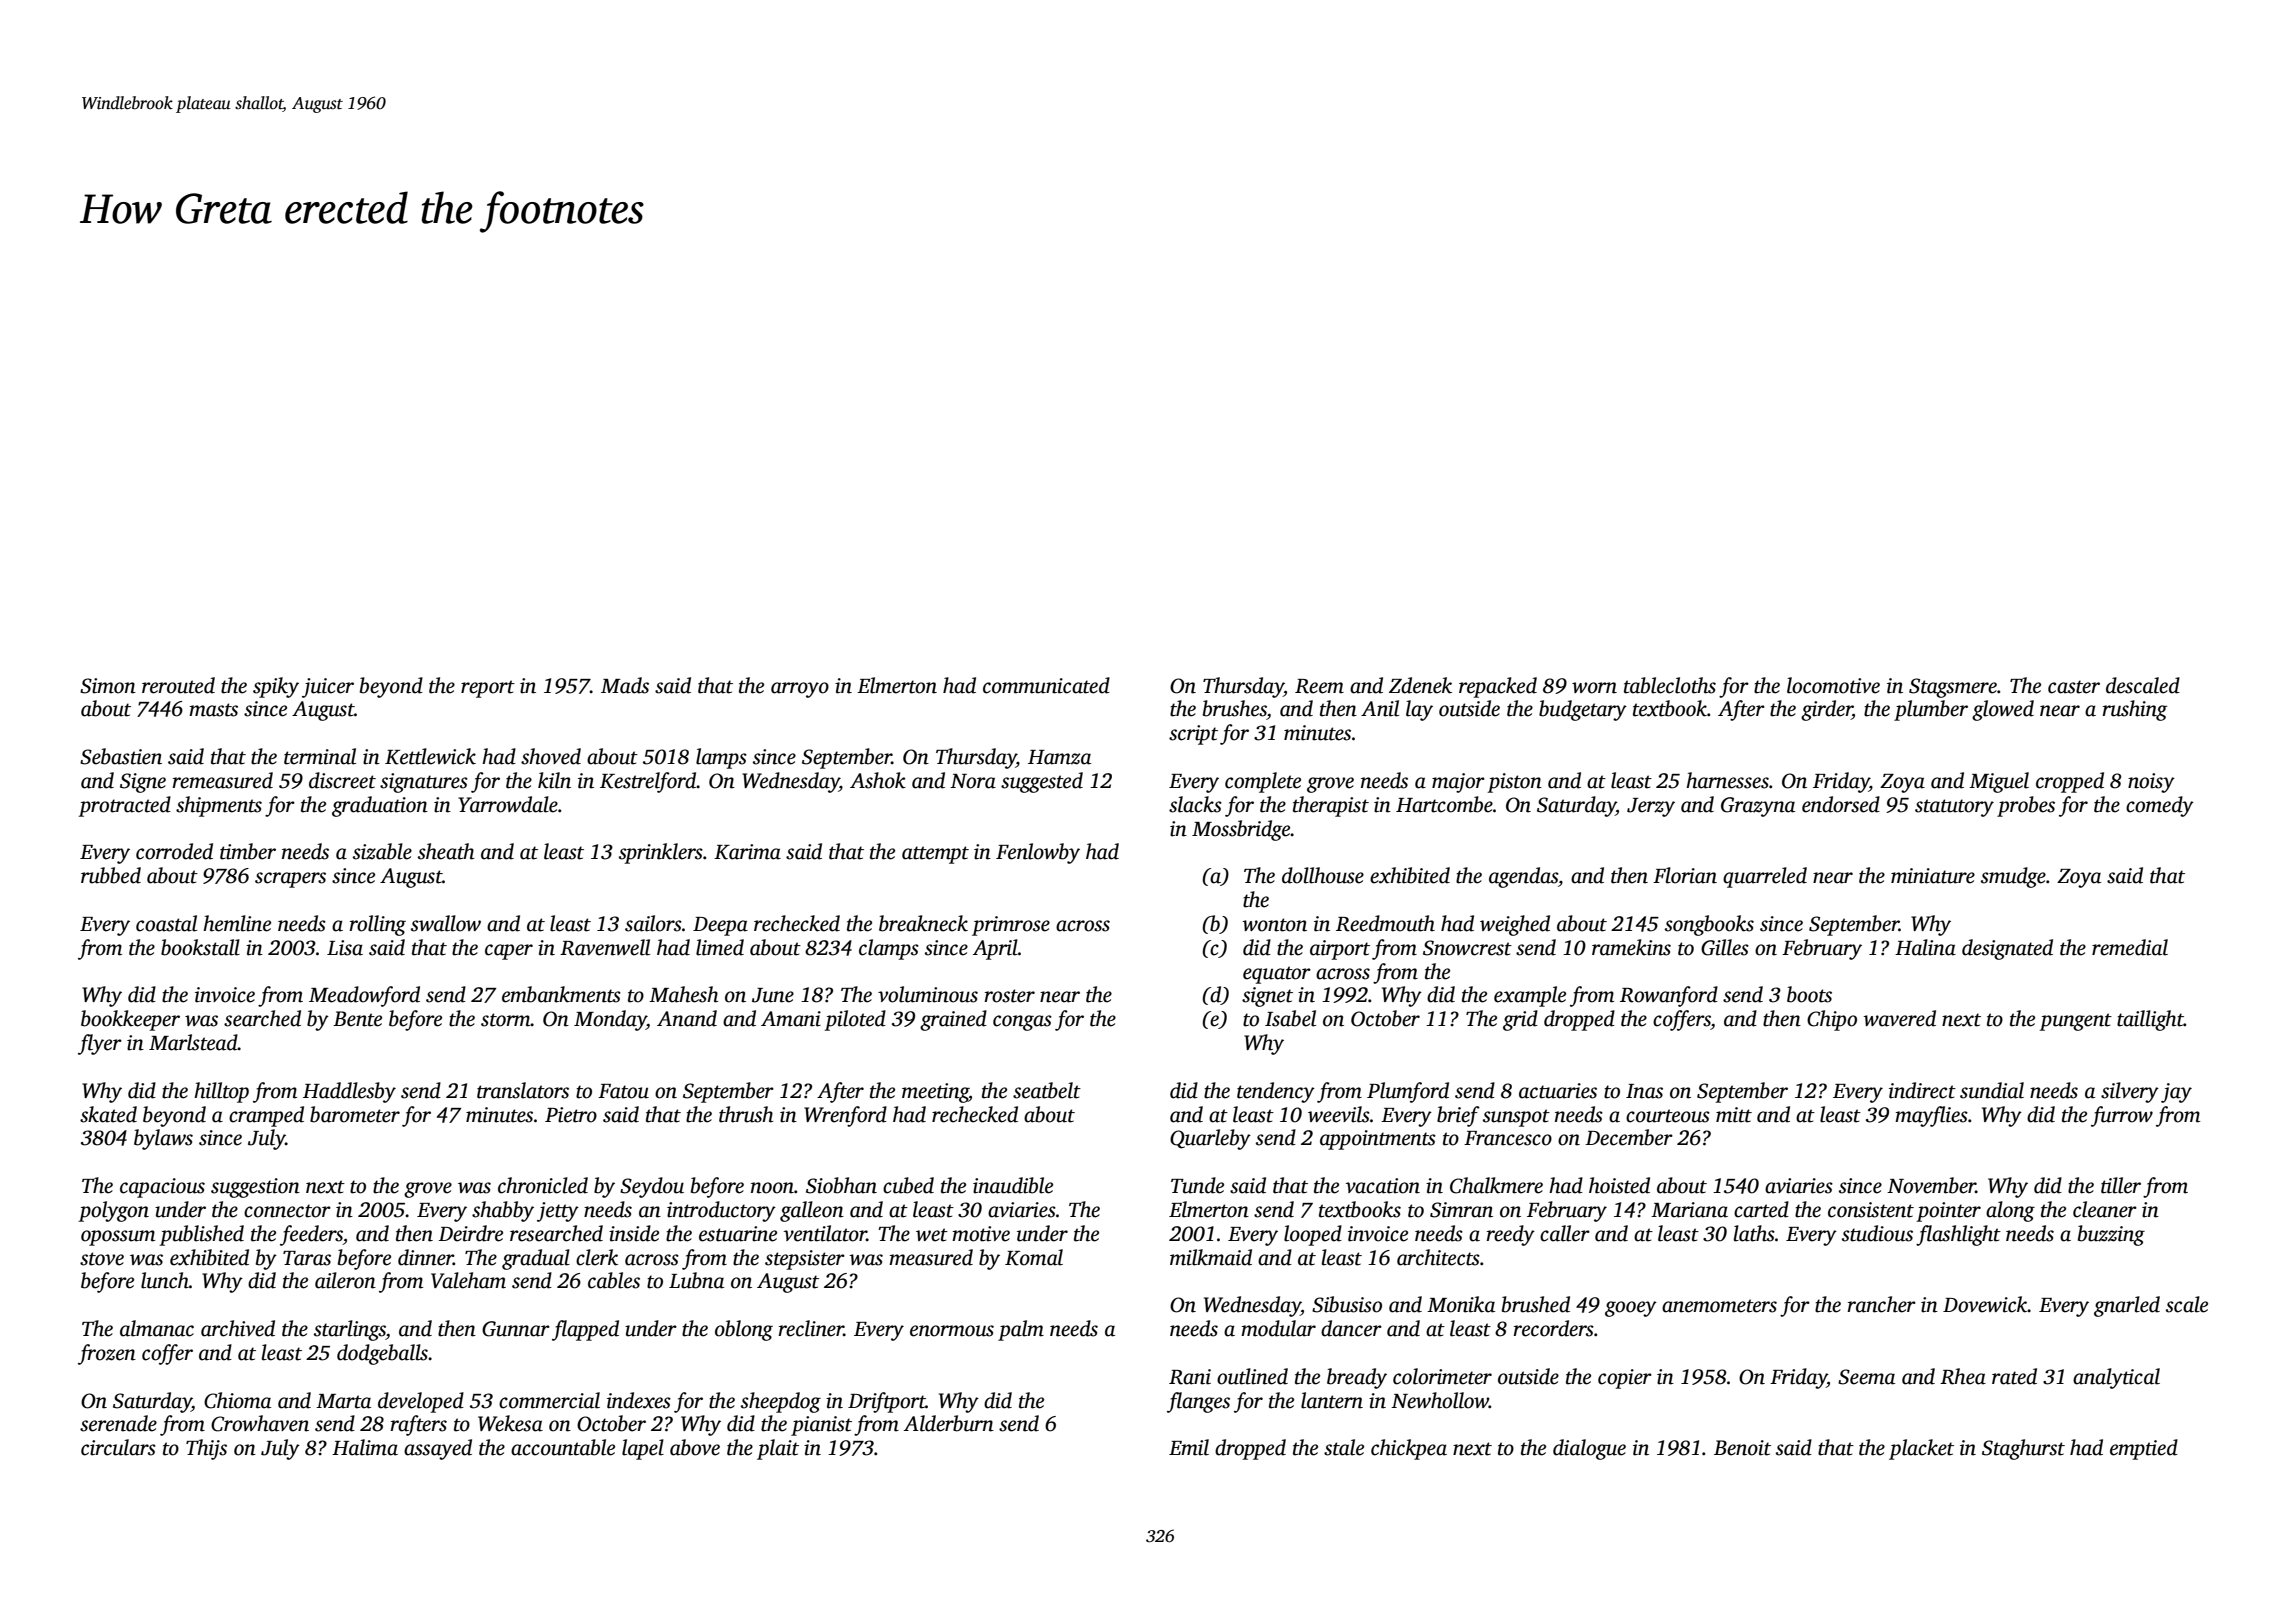  I want to click on script, so click(1193, 735).
